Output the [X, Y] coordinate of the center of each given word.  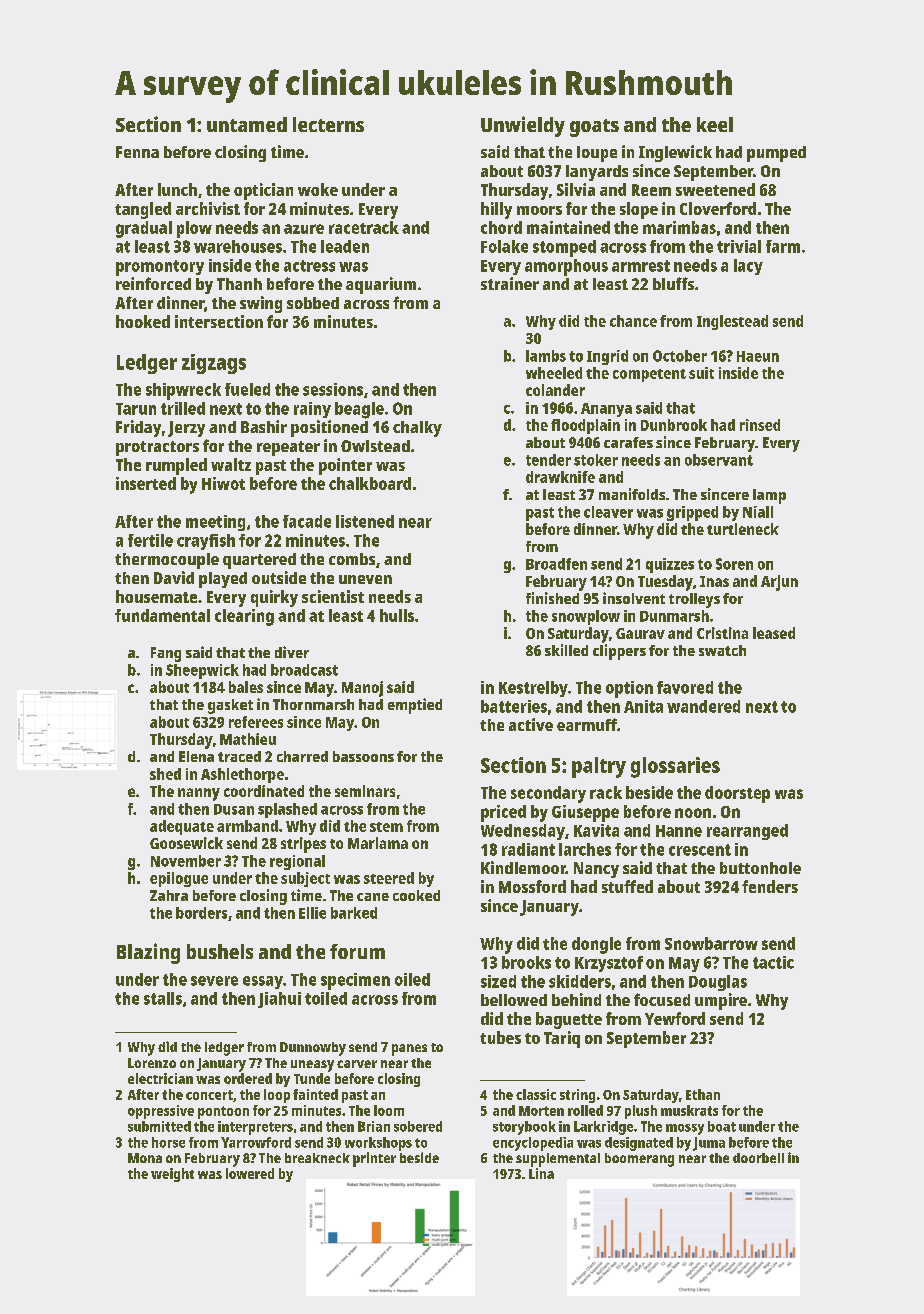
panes [409, 1050]
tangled [143, 210]
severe [214, 981]
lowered [250, 1173]
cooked [416, 895]
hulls [397, 615]
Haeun [758, 356]
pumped [776, 154]
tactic [773, 962]
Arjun [779, 583]
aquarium [381, 285]
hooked [143, 321]
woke [318, 189]
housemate [156, 596]
